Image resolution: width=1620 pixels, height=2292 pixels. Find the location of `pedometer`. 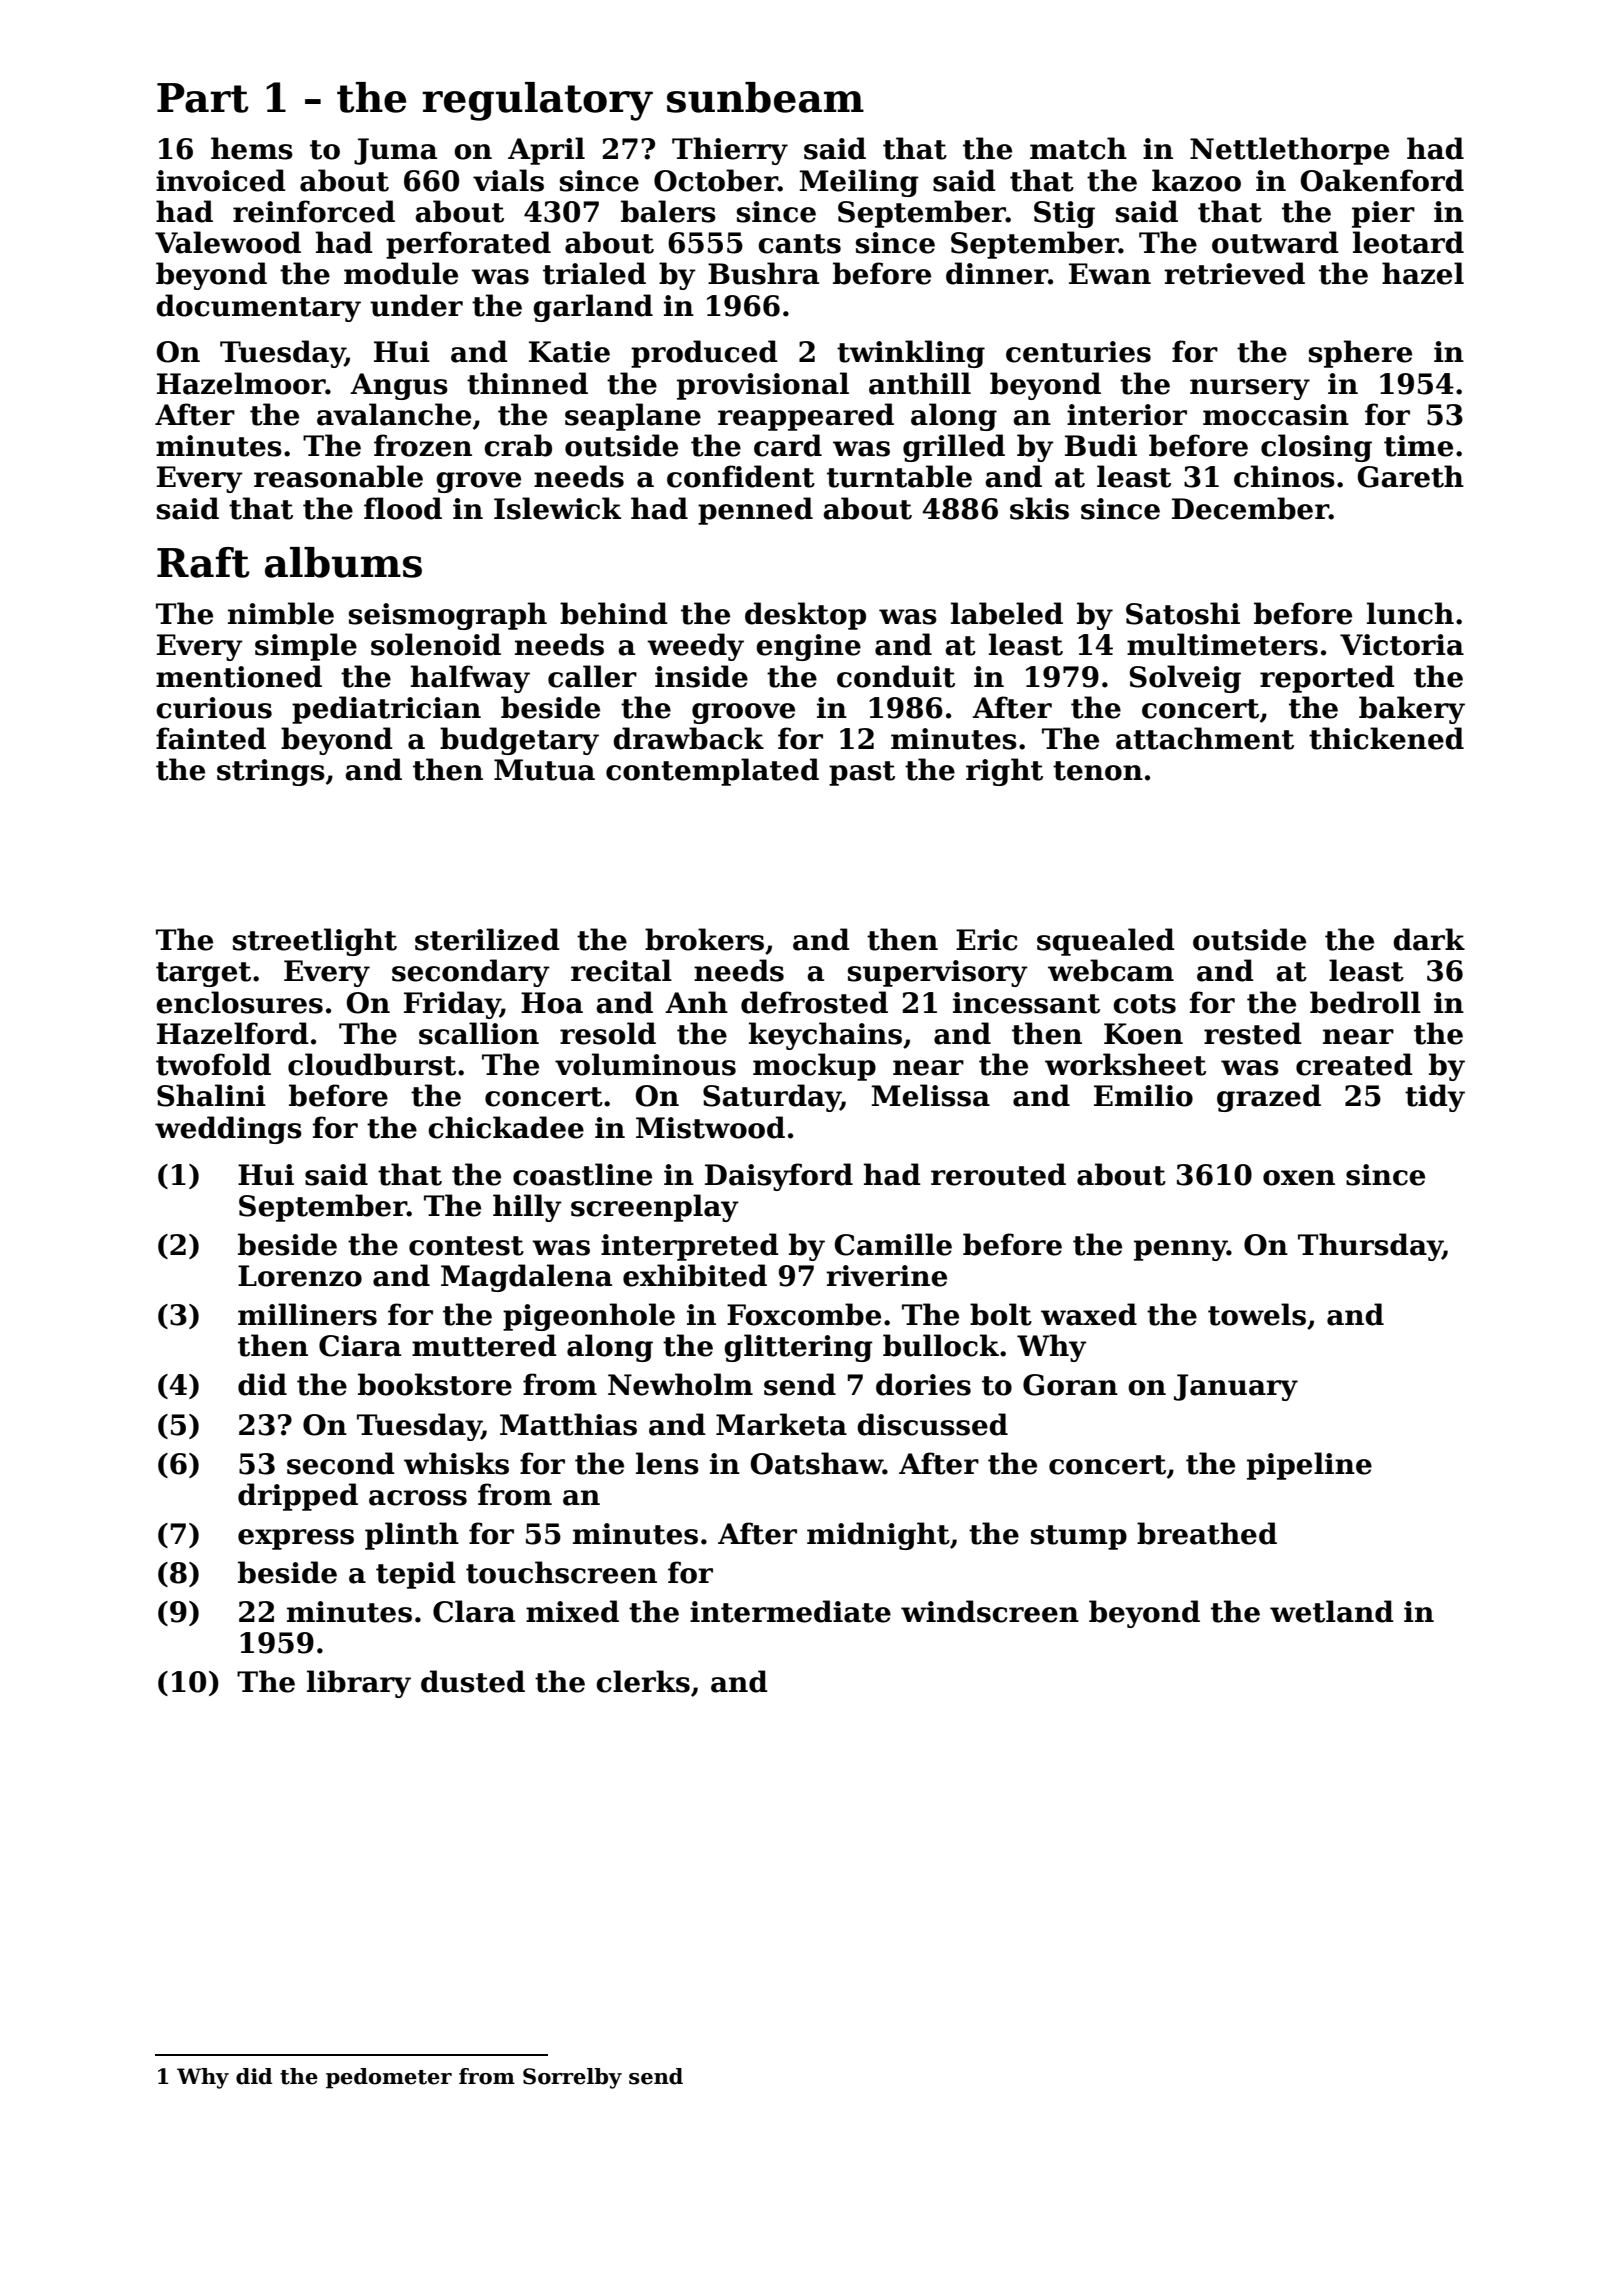

pedometer is located at coordinates (389, 2078).
